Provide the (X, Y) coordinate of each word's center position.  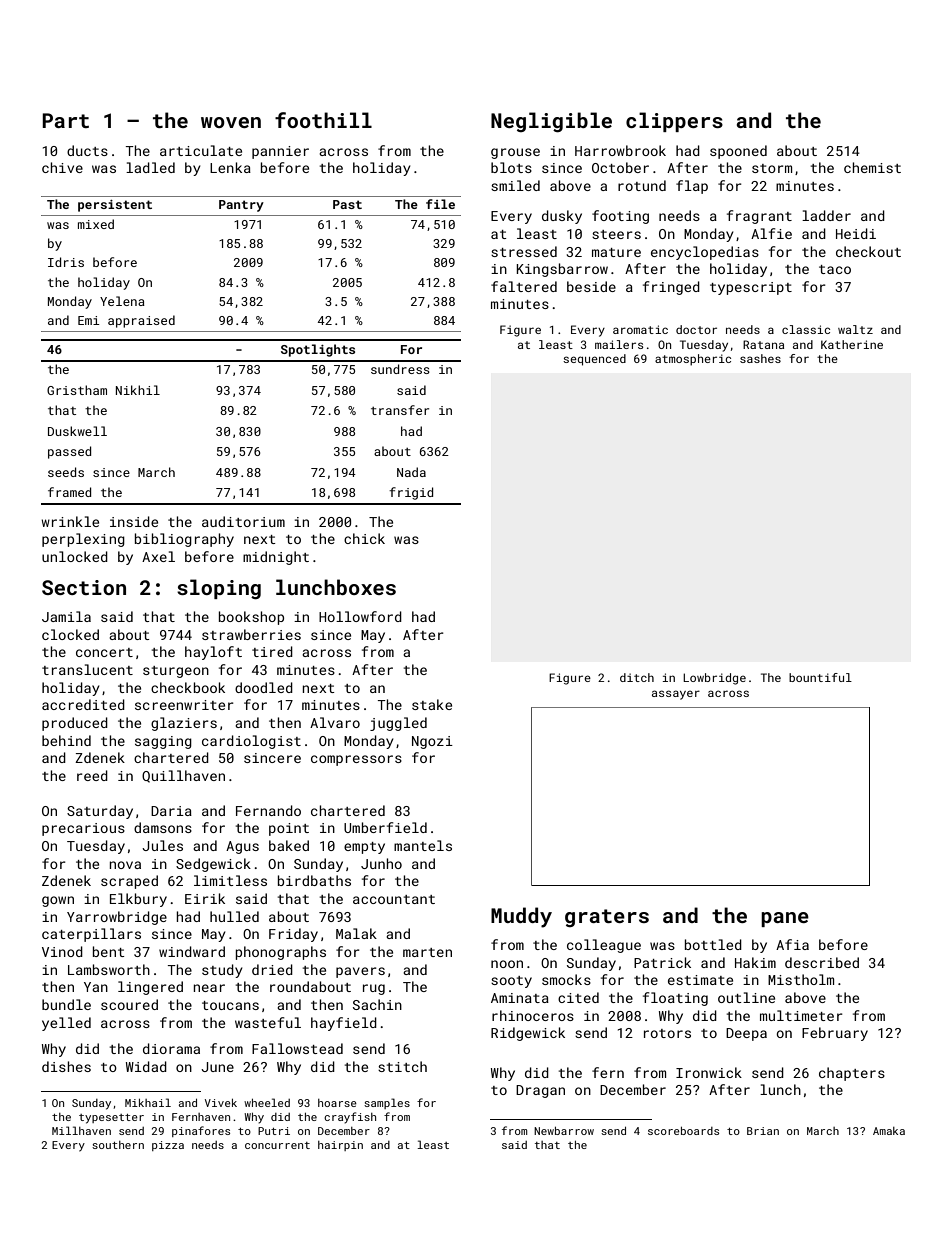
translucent (87, 669)
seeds (66, 472)
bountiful (820, 677)
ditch (637, 677)
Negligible (551, 122)
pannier (280, 152)
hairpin (340, 1146)
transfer (400, 410)
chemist (872, 167)
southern (118, 1145)
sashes (760, 358)
